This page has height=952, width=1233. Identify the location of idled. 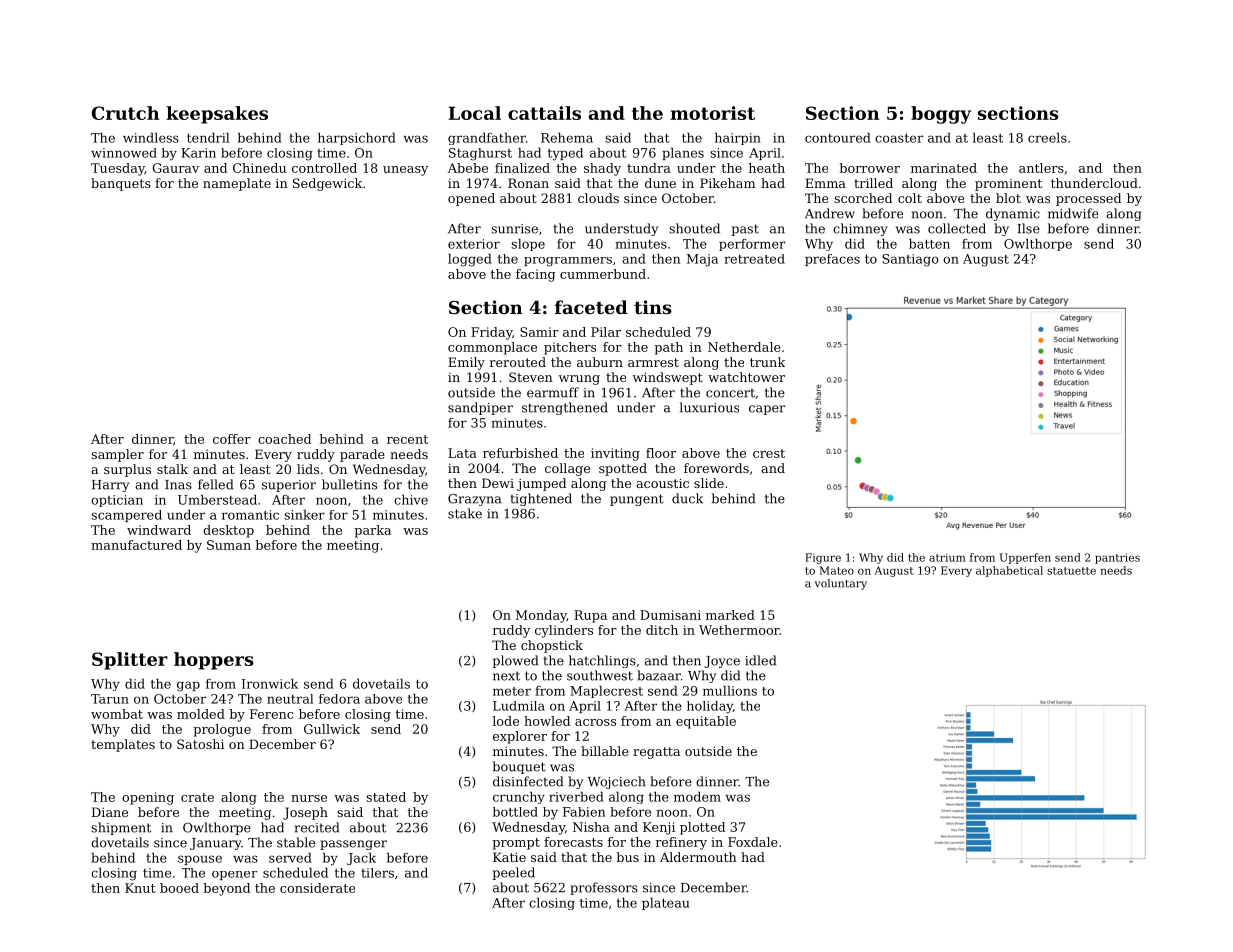
(760, 660).
